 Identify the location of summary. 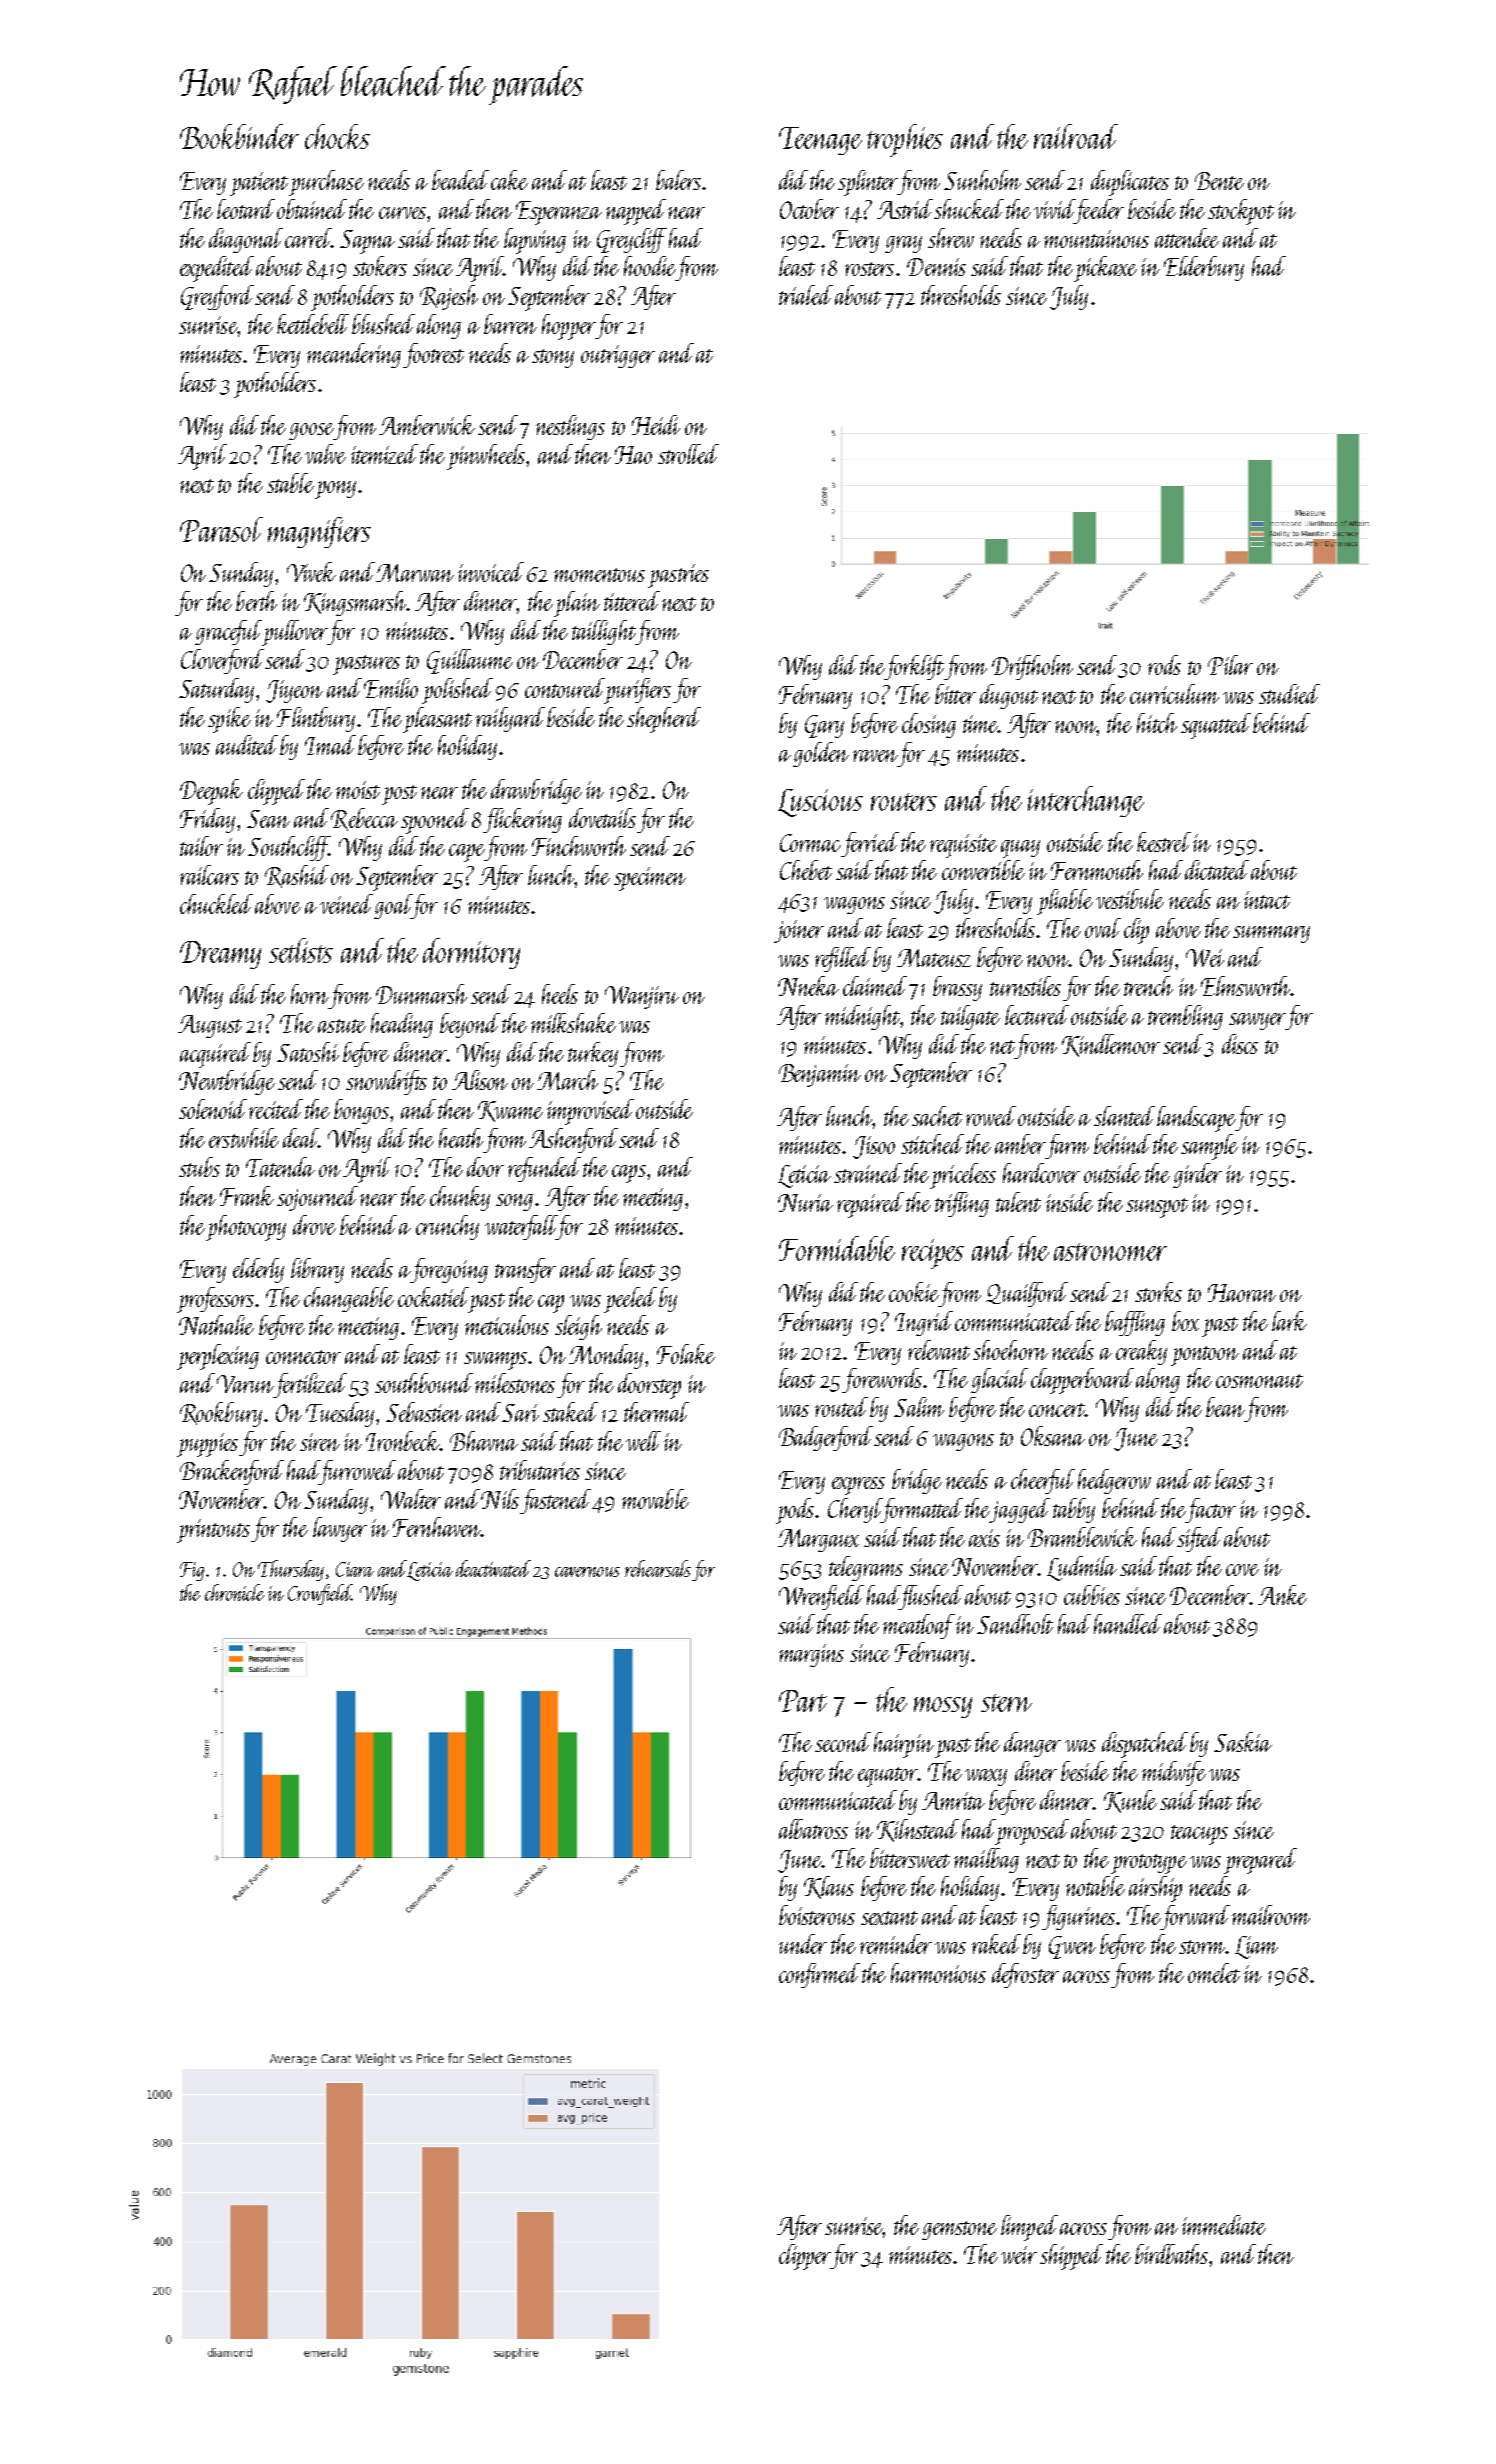
(1271, 934).
